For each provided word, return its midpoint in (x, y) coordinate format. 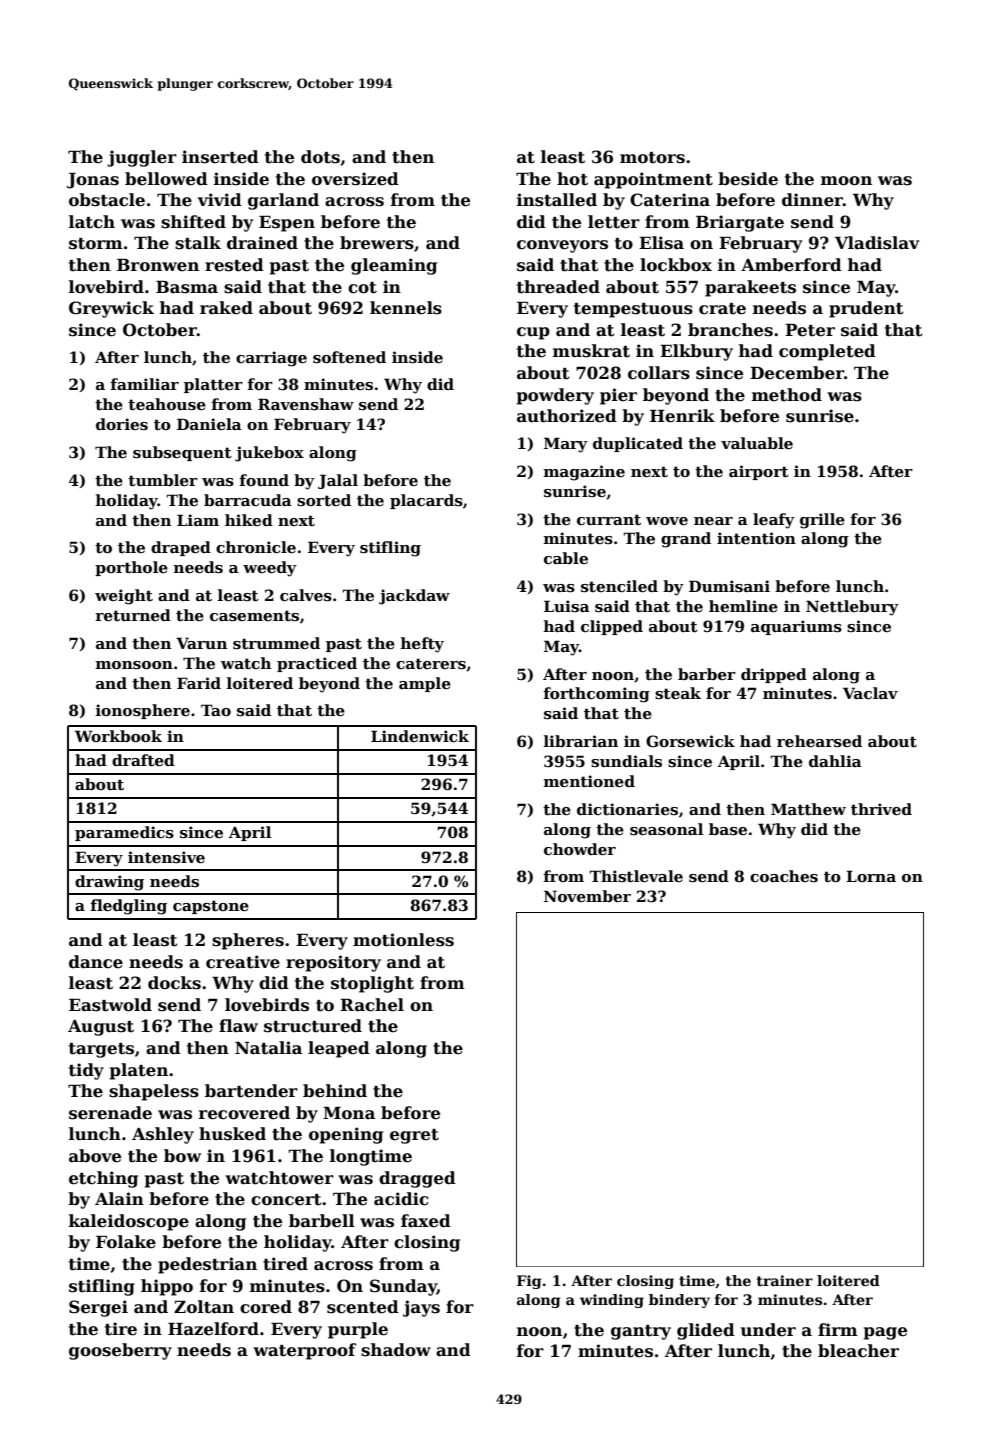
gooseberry (120, 1351)
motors (652, 158)
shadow (396, 1350)
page (885, 1333)
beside (748, 179)
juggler (142, 158)
